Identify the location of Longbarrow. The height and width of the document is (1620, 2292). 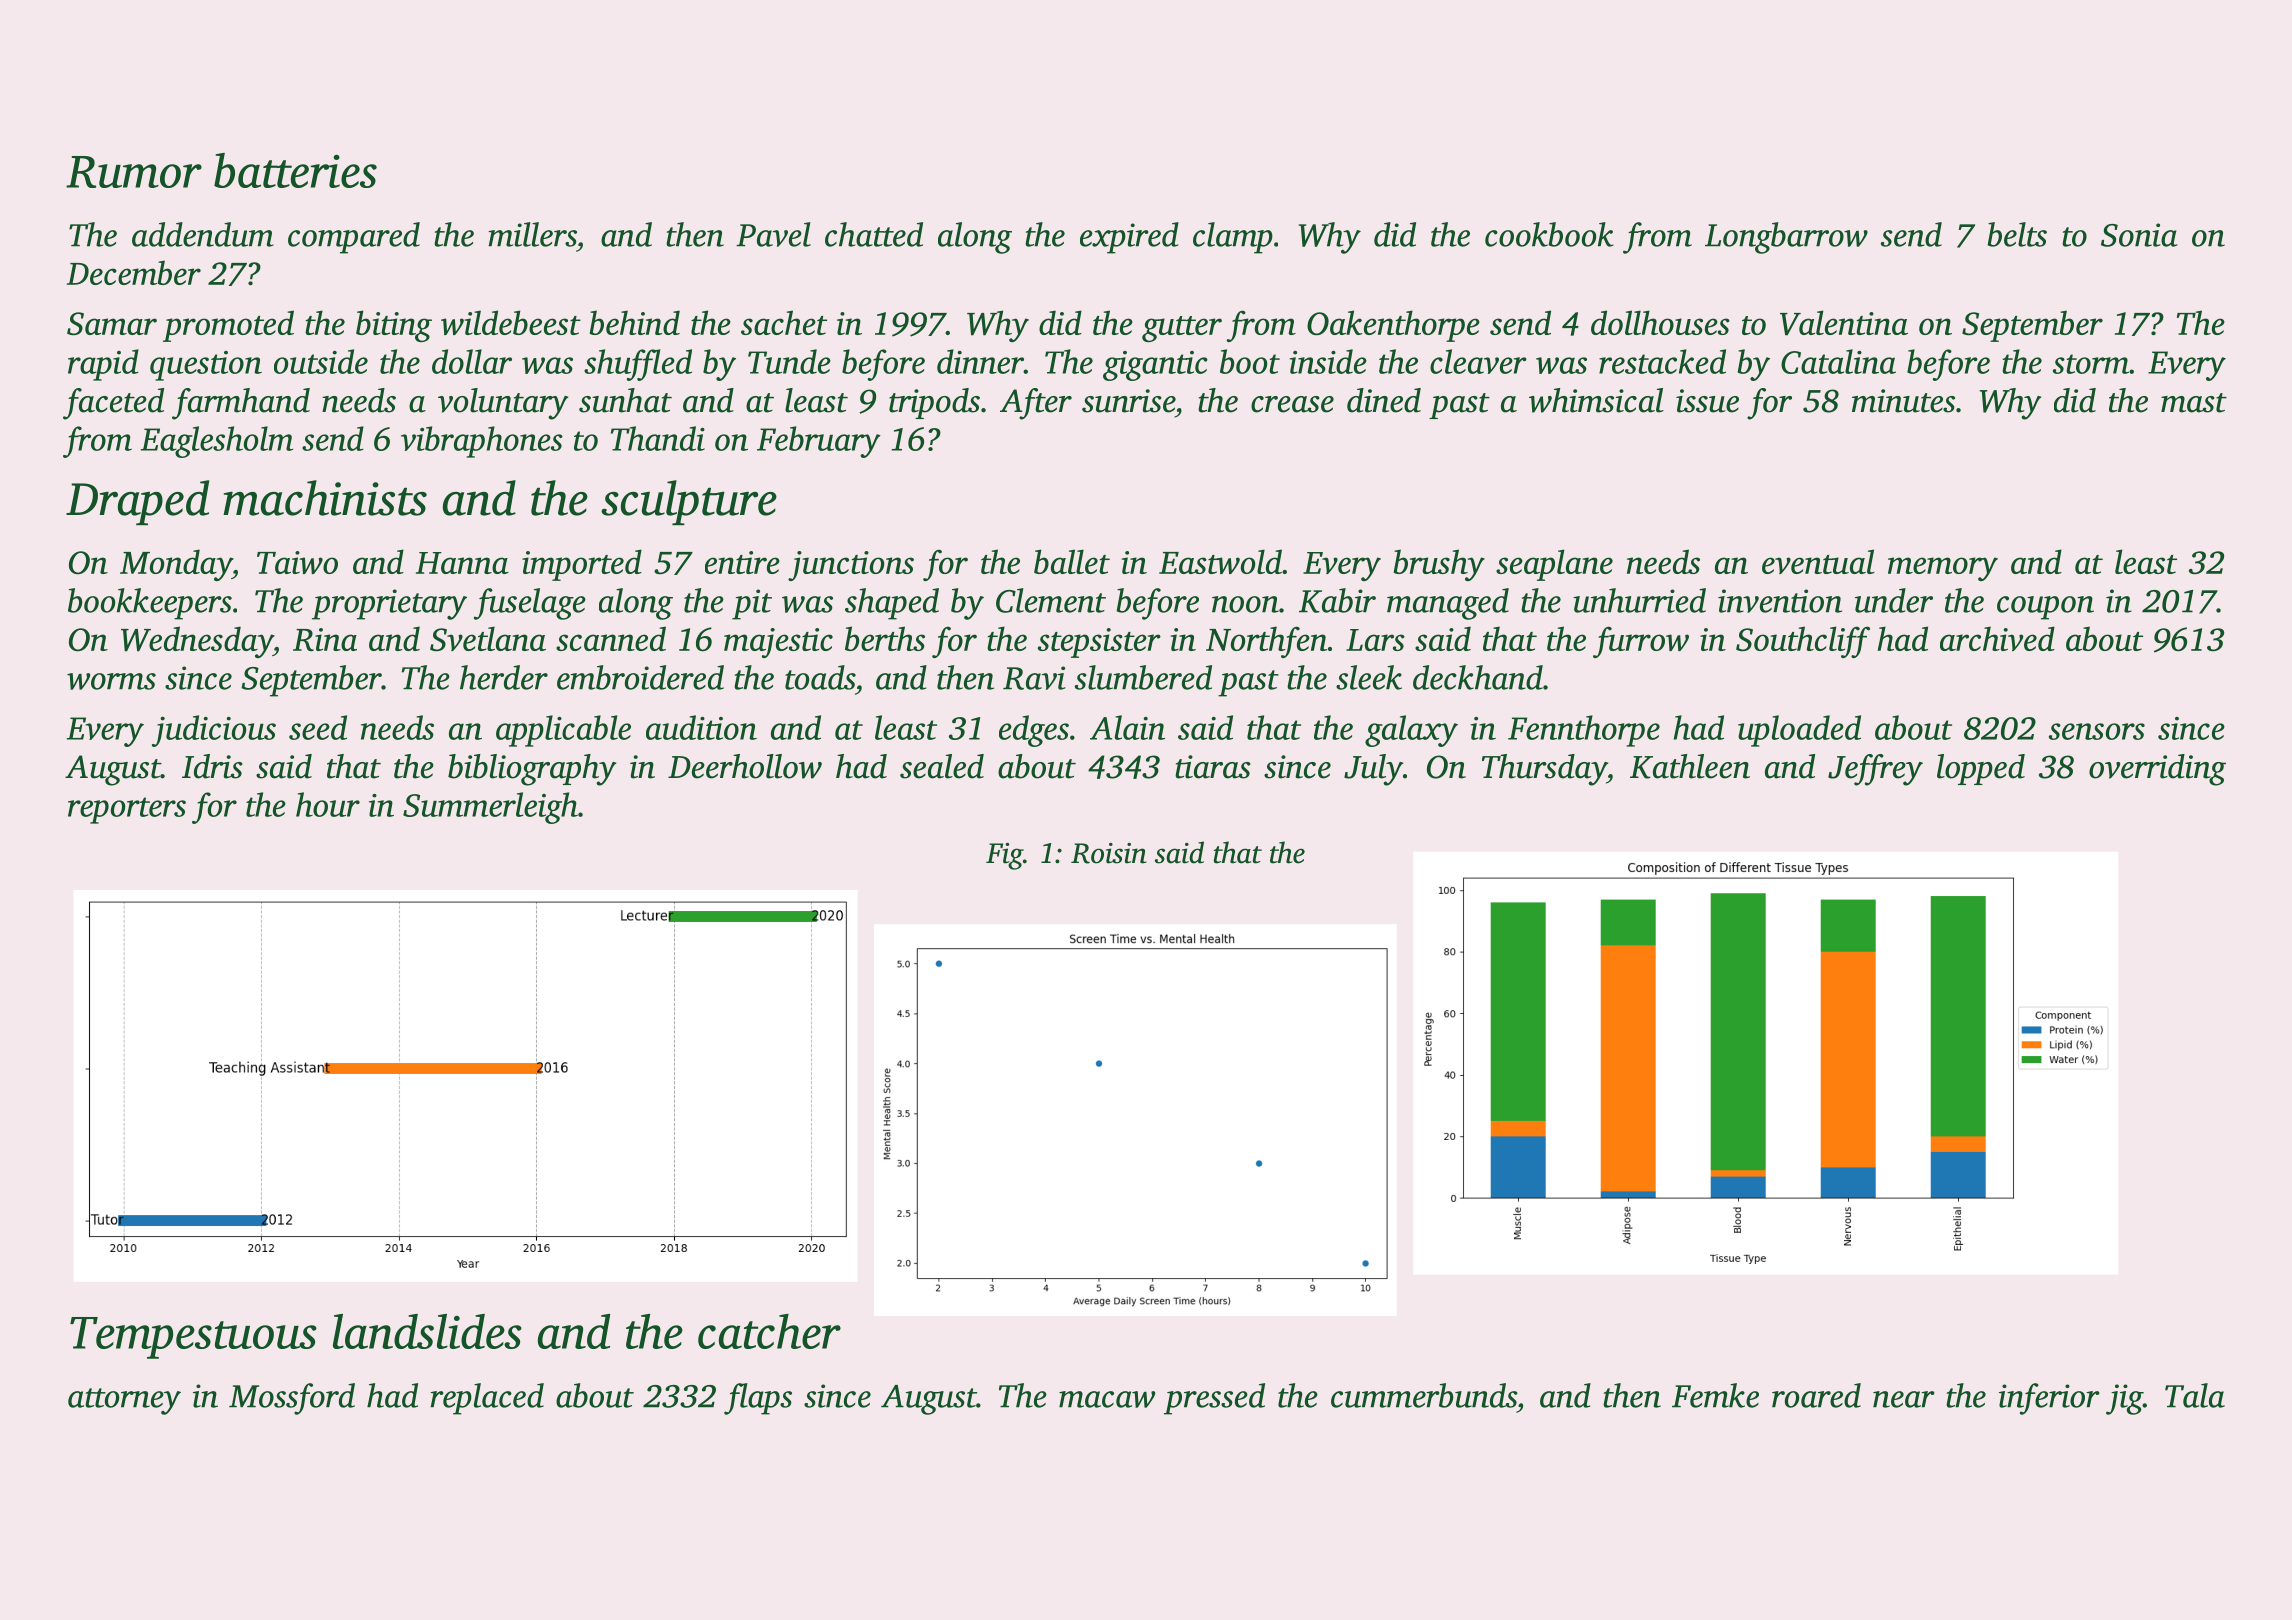
(1786, 238).
